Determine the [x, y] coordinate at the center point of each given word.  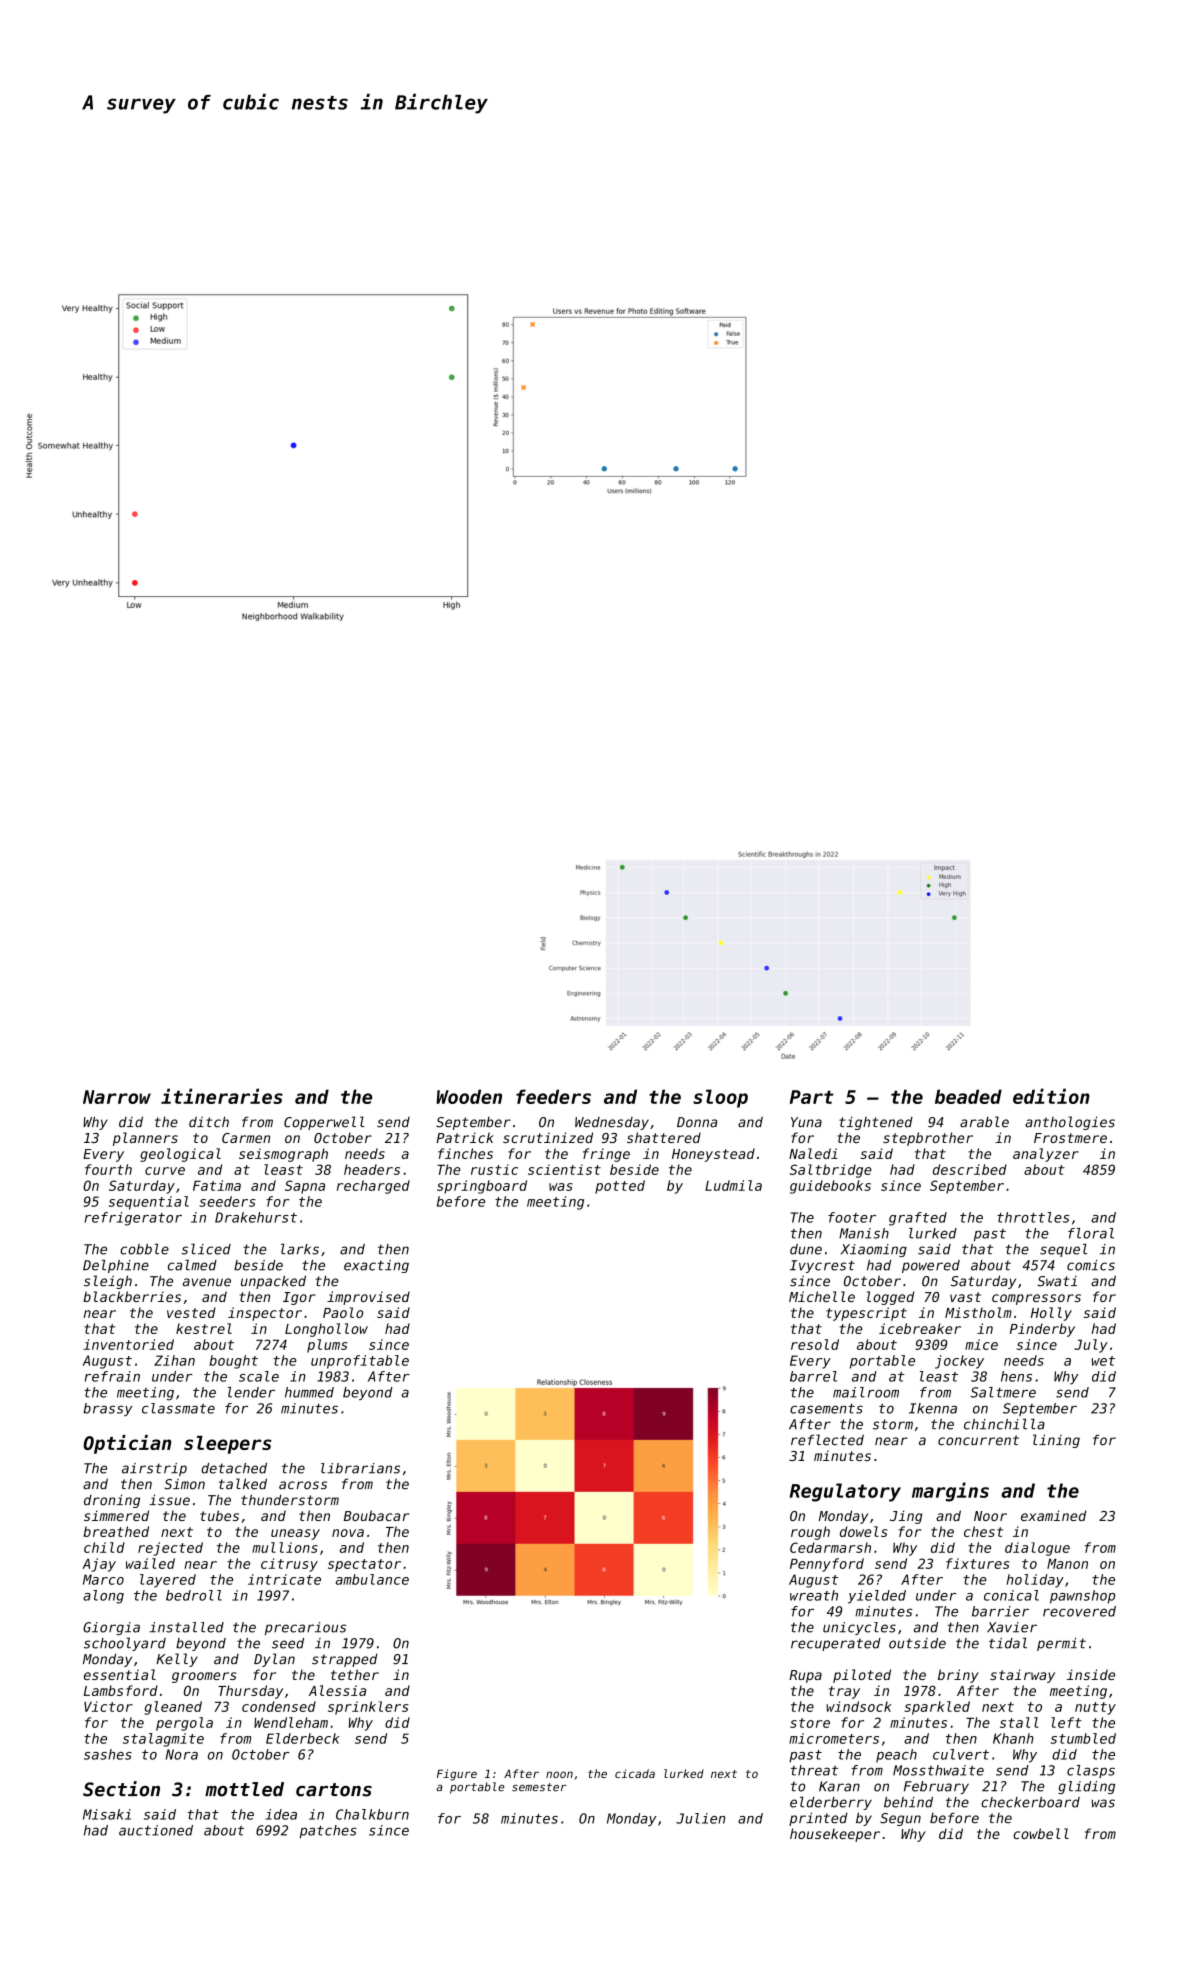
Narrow [117, 1097]
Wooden [469, 1096]
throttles [1033, 1217]
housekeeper [835, 1835]
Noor [990, 1516]
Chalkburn [372, 1814]
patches [328, 1831]
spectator [364, 1565]
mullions [285, 1547]
